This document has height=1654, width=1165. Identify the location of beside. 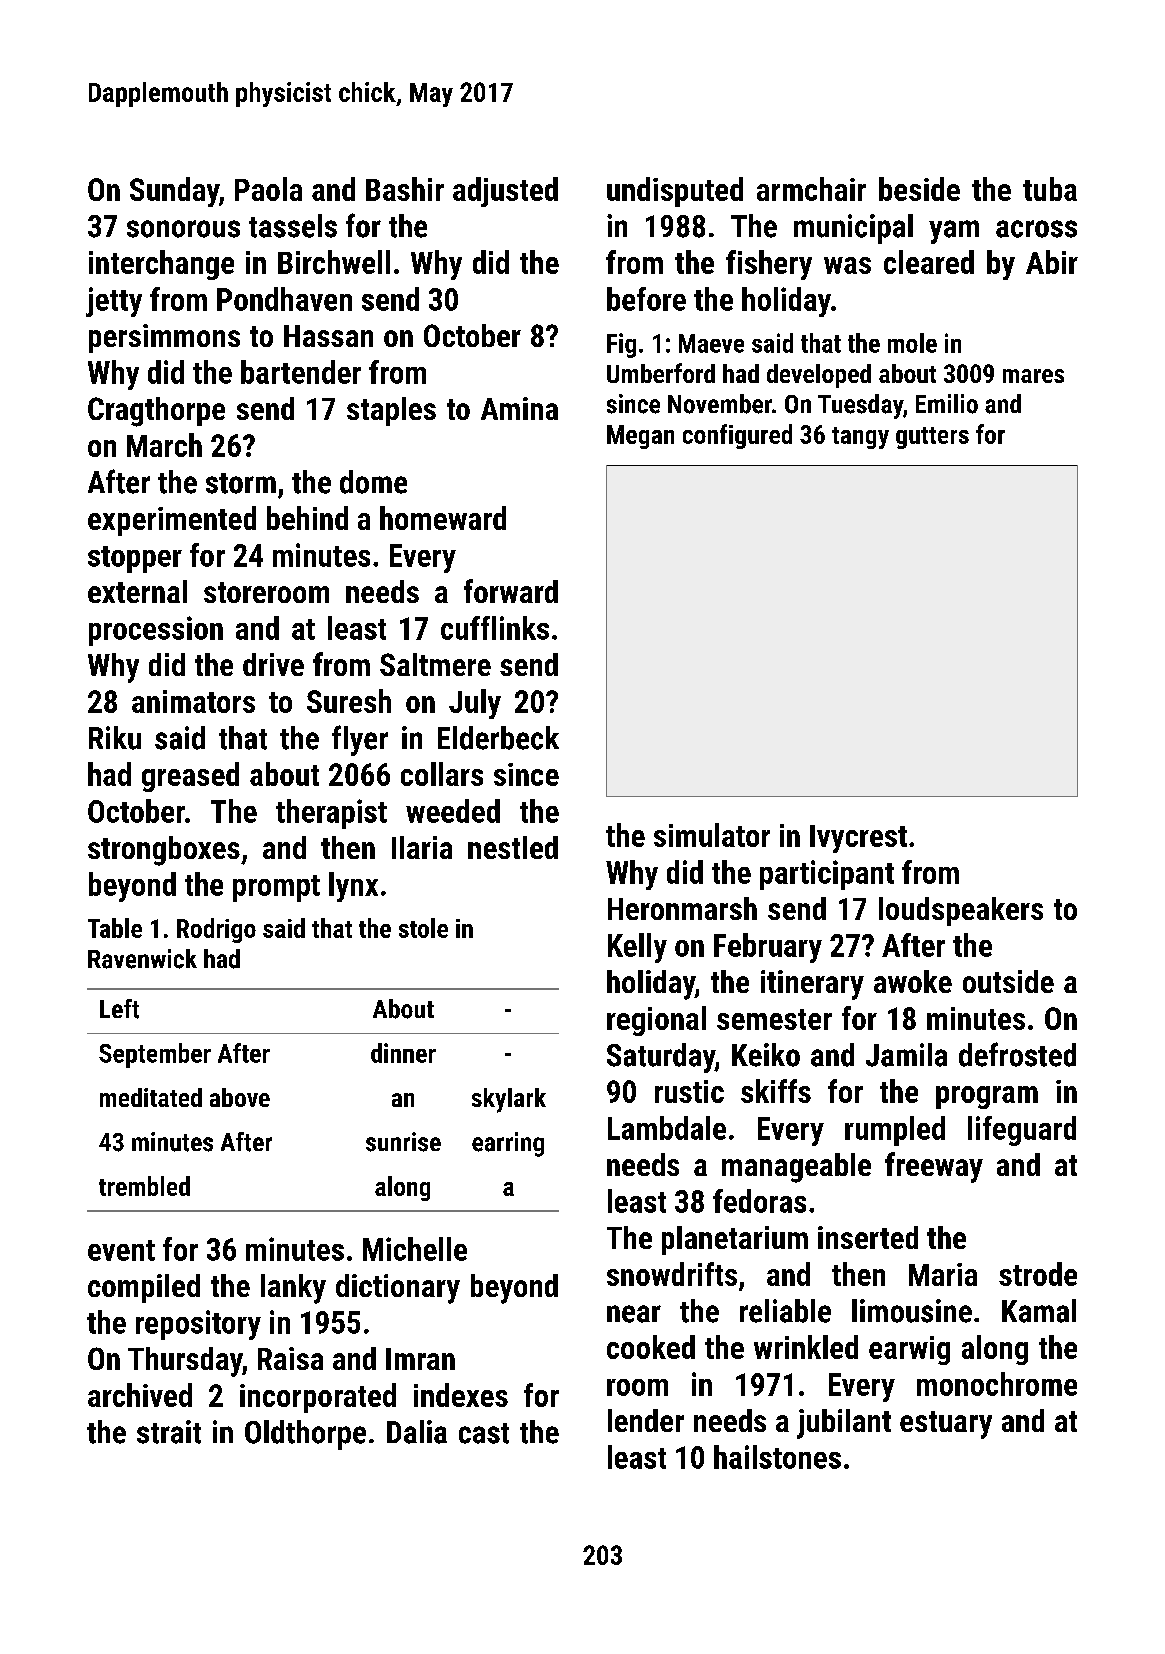
(919, 189).
